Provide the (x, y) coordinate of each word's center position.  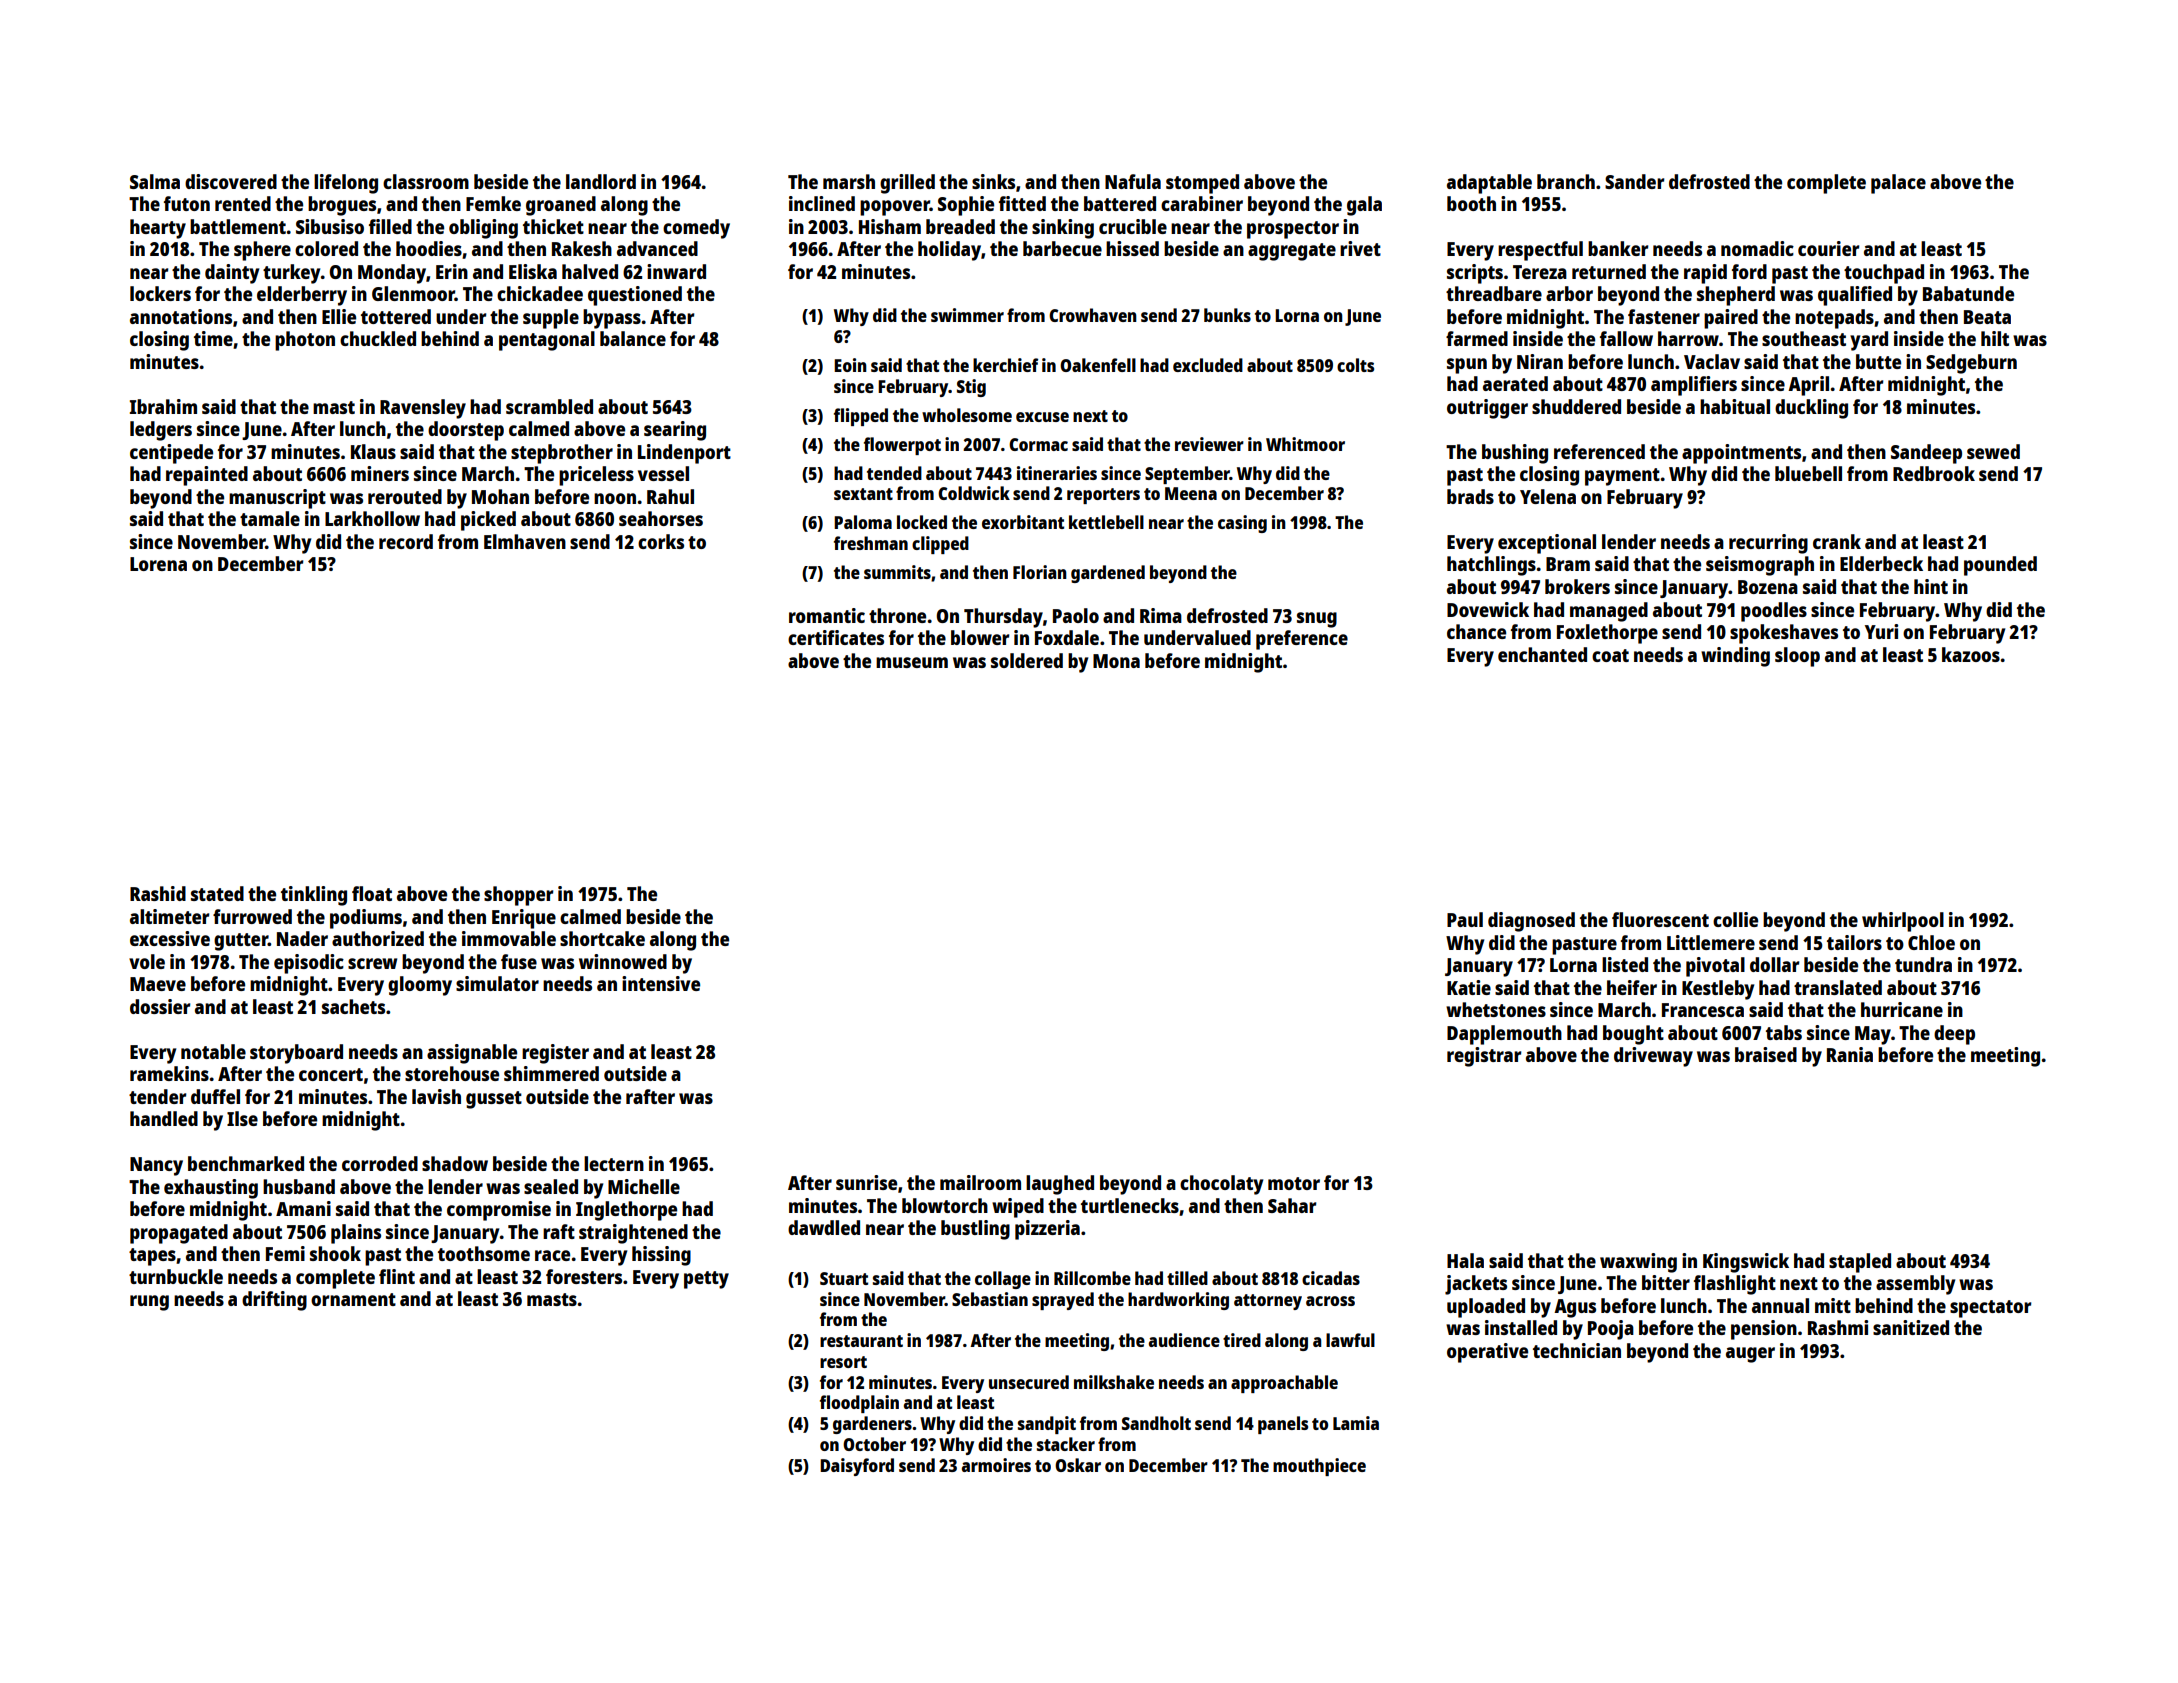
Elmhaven (525, 541)
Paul (1465, 919)
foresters (584, 1276)
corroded (380, 1163)
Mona (1116, 661)
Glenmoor (413, 293)
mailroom (980, 1182)
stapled (1860, 1263)
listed (1625, 964)
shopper (518, 896)
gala (1364, 206)
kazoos (1971, 654)
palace (1898, 184)
